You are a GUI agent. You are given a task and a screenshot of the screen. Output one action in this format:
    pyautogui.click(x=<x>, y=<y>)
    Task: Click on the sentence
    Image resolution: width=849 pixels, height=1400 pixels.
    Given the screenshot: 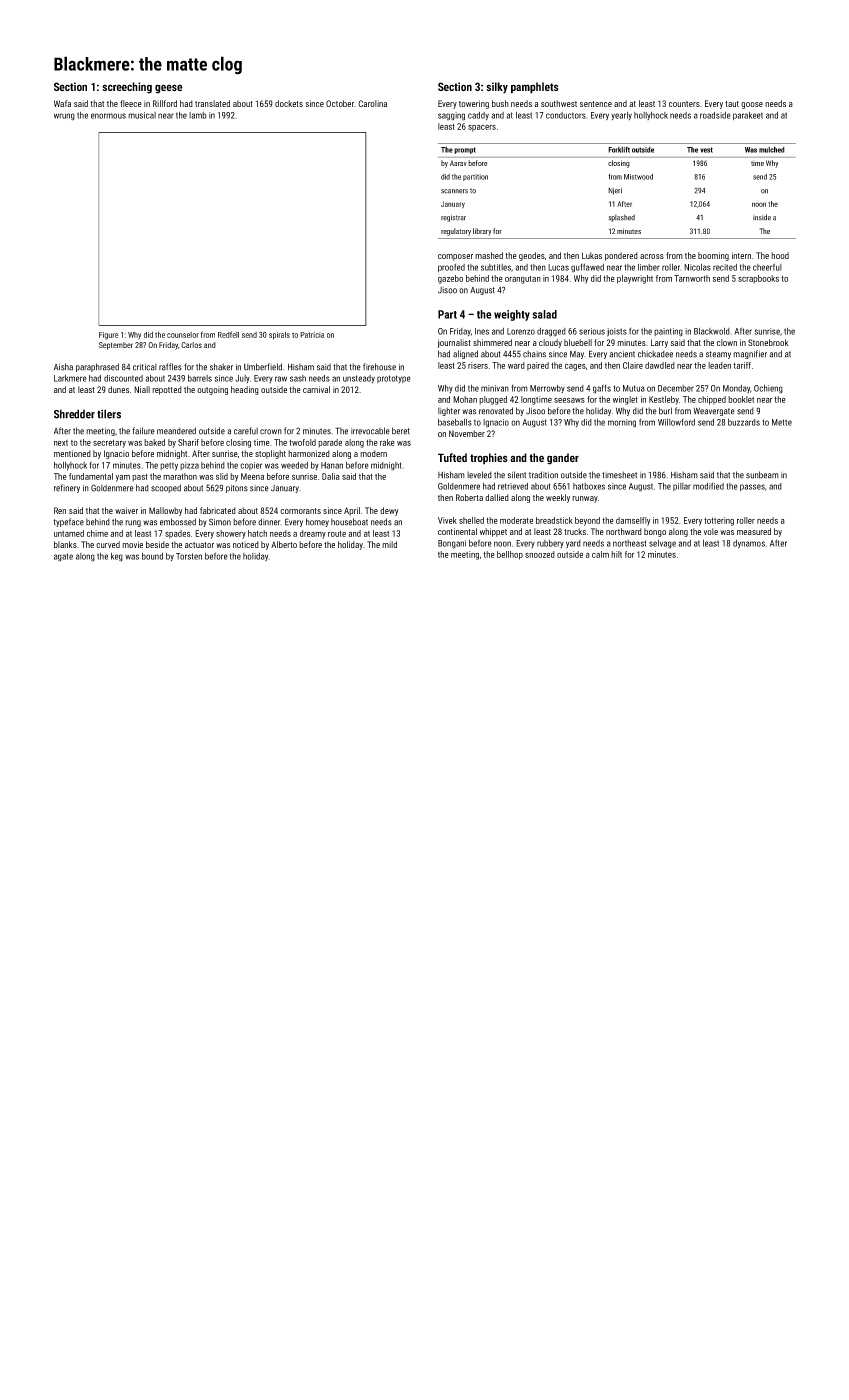 What is the action you would take?
    pyautogui.click(x=596, y=104)
